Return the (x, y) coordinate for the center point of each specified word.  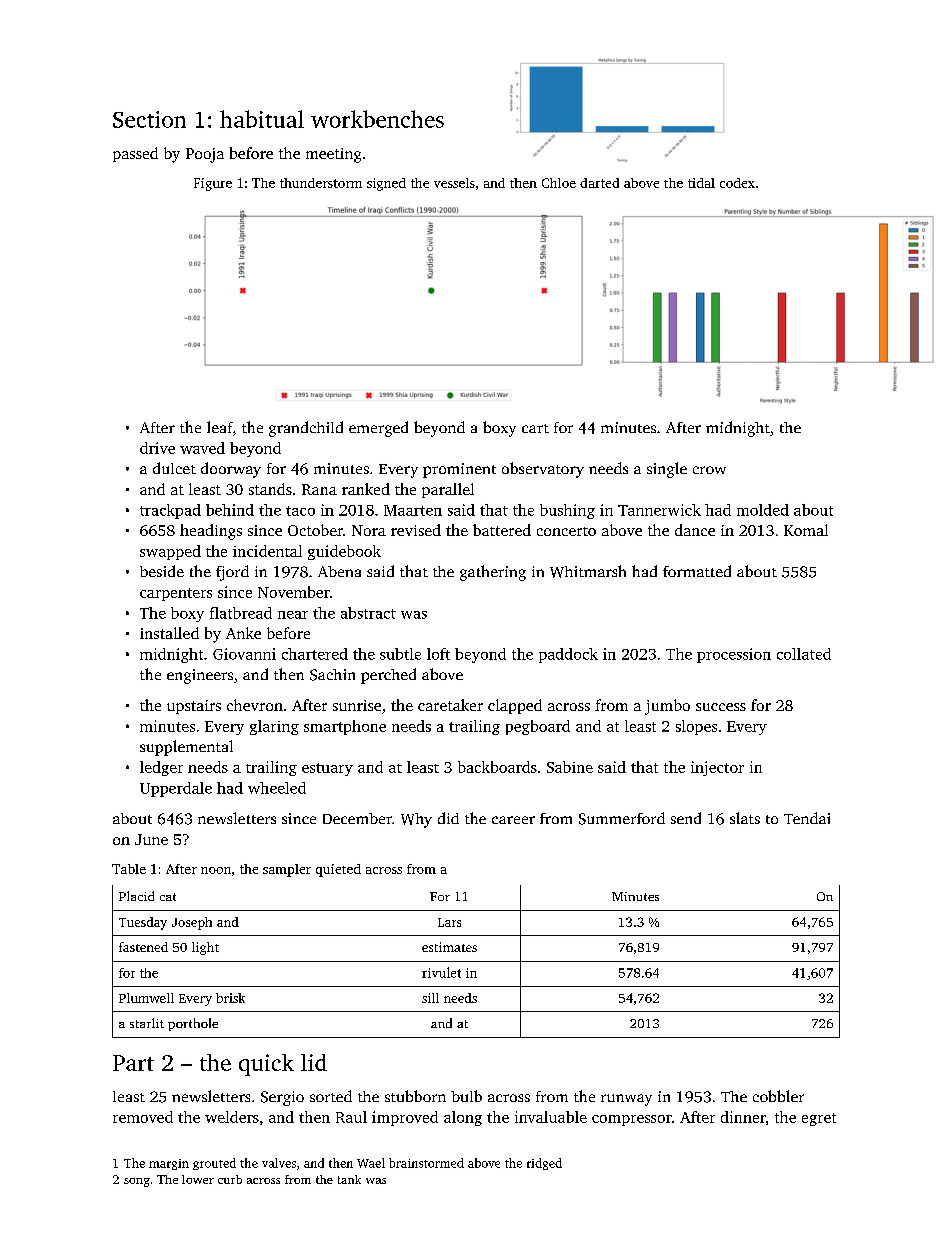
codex (737, 183)
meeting (333, 155)
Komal (806, 530)
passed (135, 154)
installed (169, 633)
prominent (459, 470)
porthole (193, 1024)
